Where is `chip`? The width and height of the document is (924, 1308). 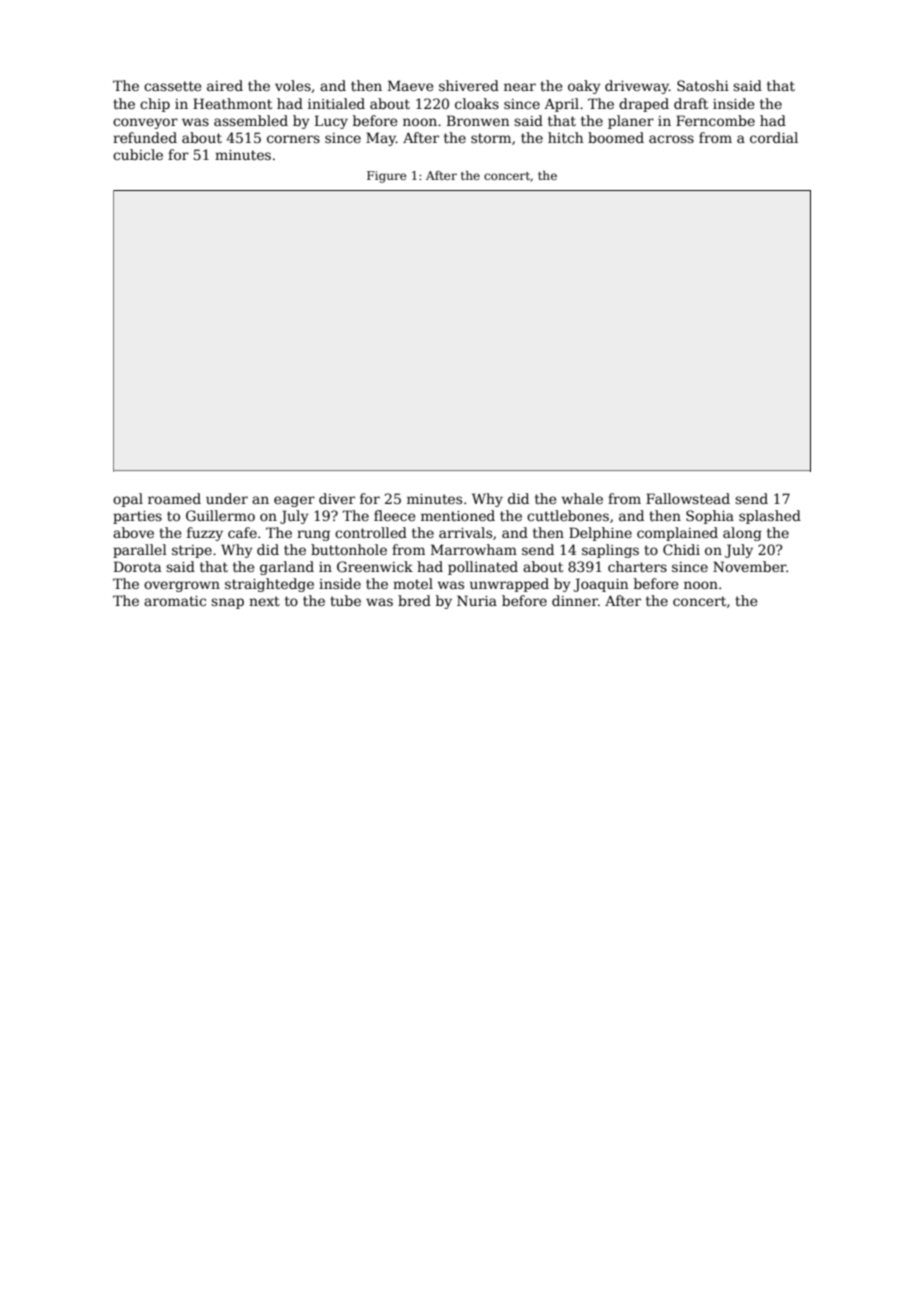 chip is located at coordinates (155, 105).
